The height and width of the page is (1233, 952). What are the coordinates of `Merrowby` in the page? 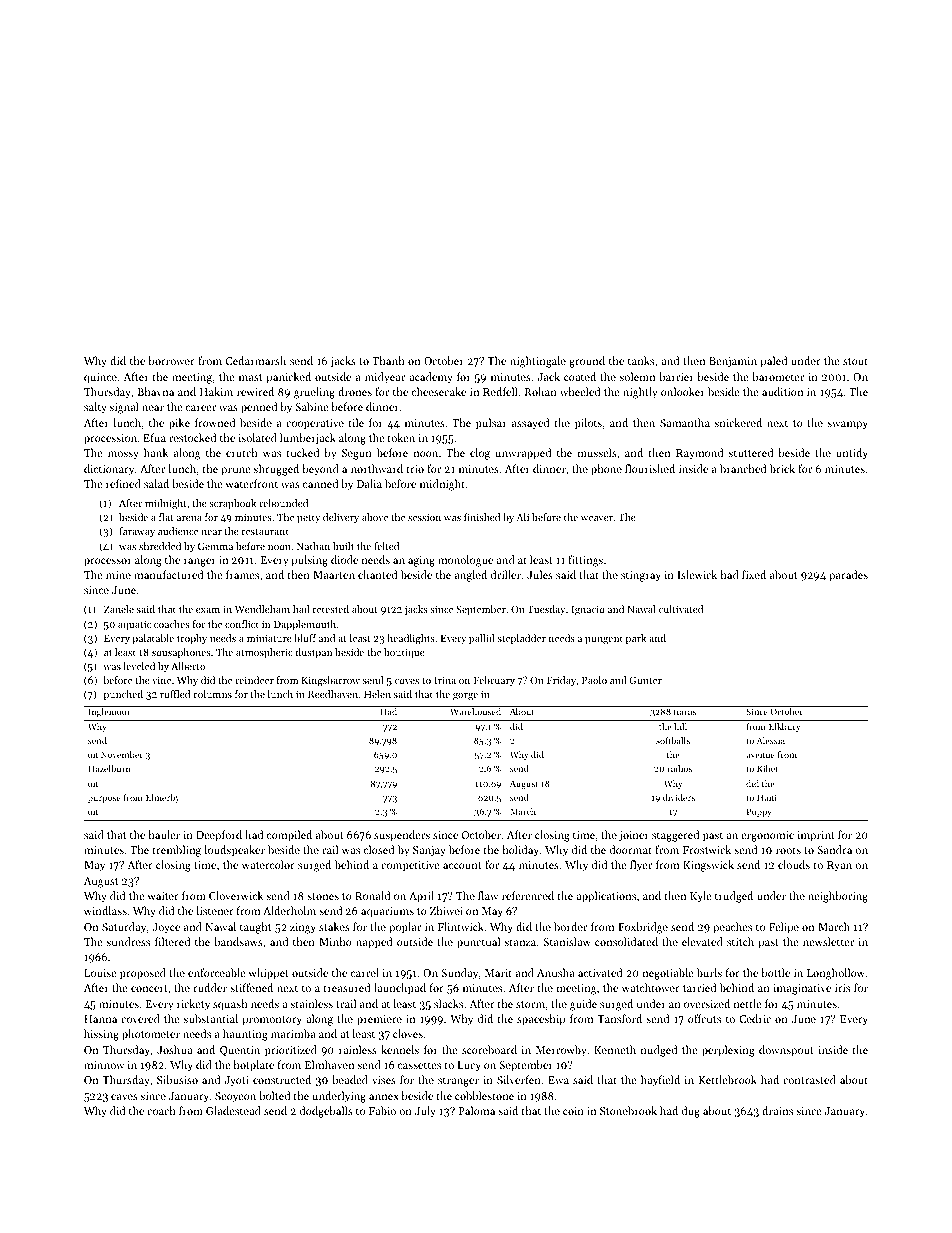 It's located at (561, 1051).
